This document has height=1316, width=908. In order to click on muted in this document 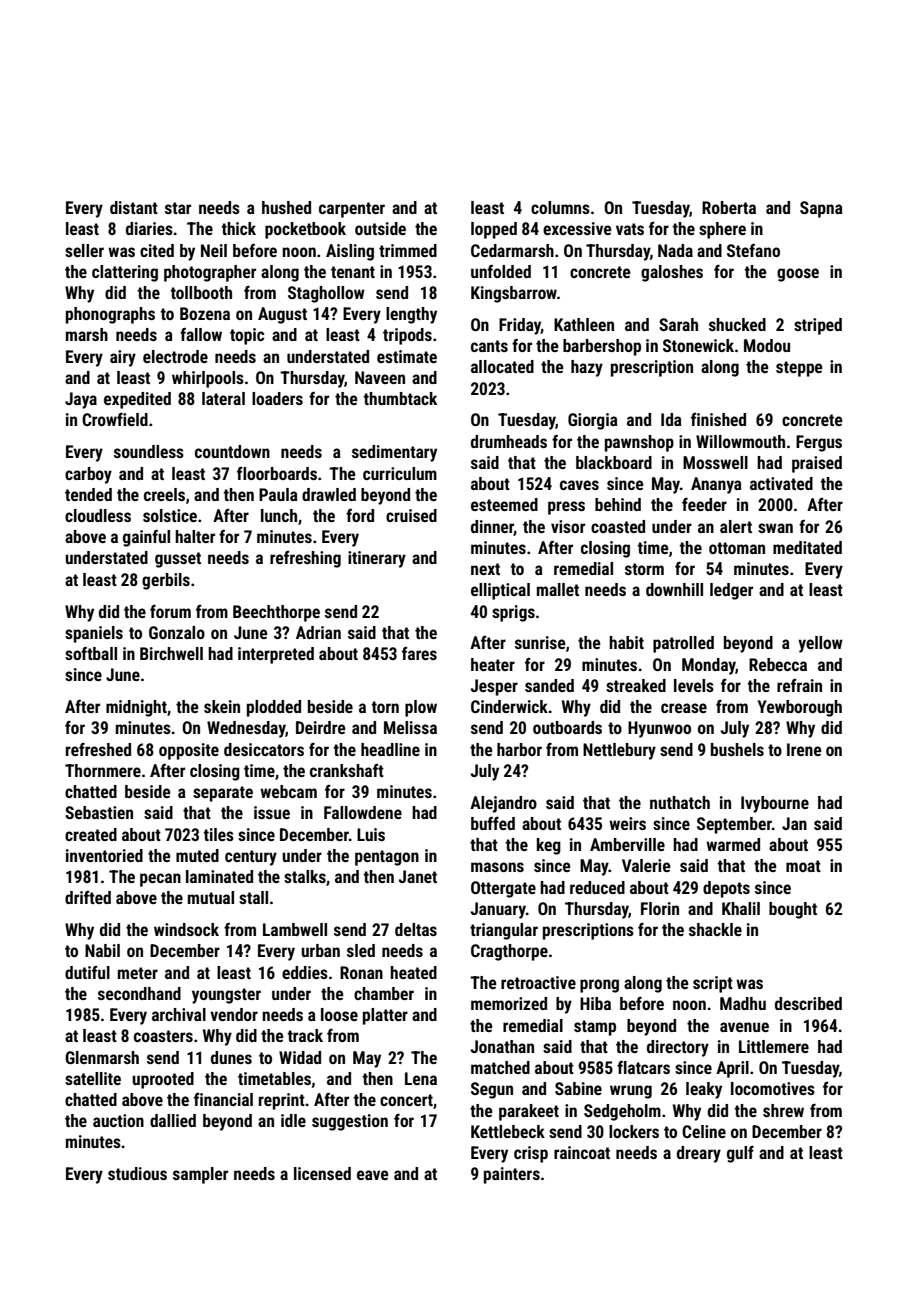, I will do `click(197, 855)`.
